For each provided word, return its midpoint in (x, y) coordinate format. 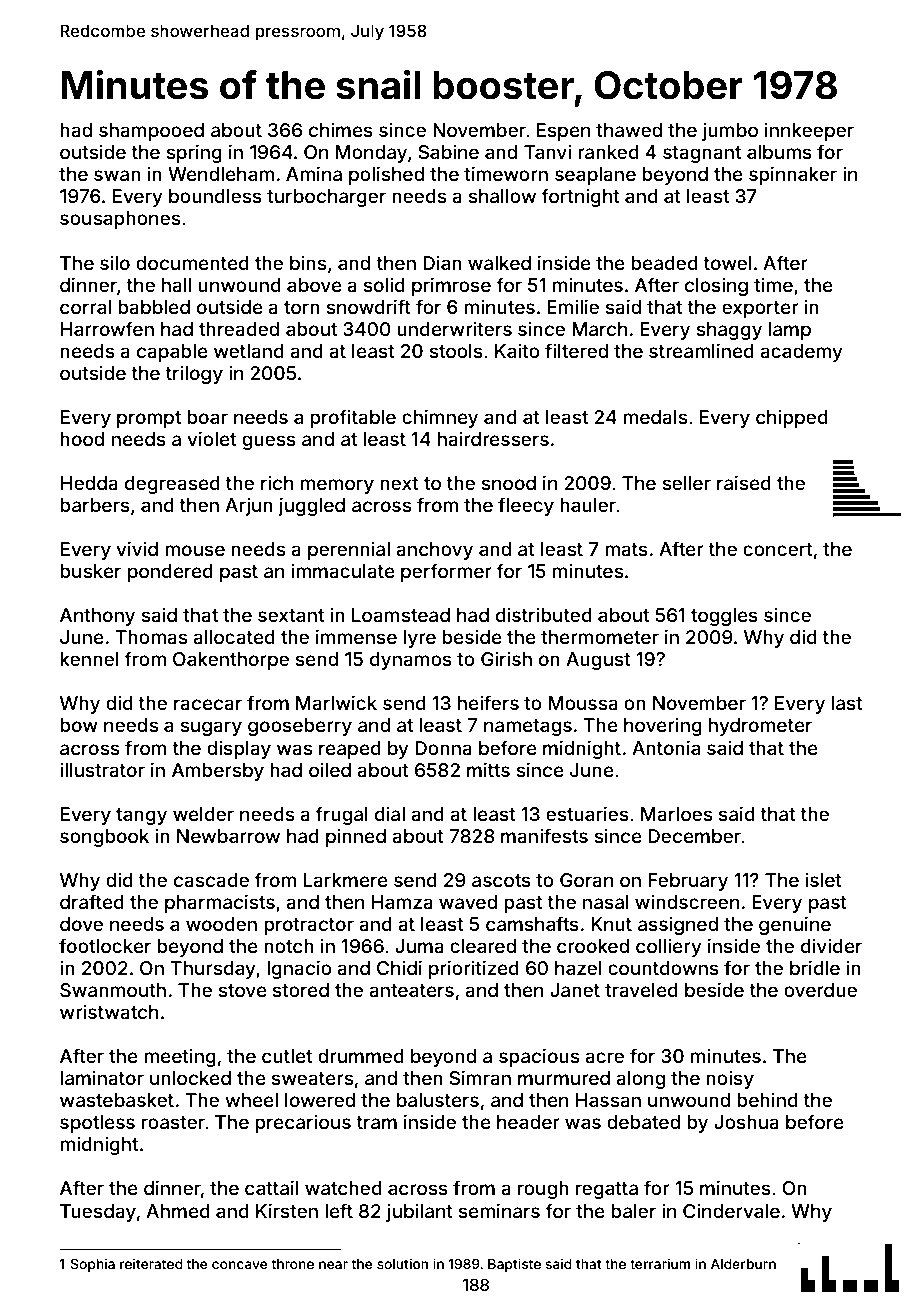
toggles (724, 617)
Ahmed (178, 1211)
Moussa (583, 703)
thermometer (600, 637)
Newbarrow (228, 836)
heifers (488, 702)
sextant (291, 615)
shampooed (151, 132)
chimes (341, 129)
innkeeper (809, 131)
